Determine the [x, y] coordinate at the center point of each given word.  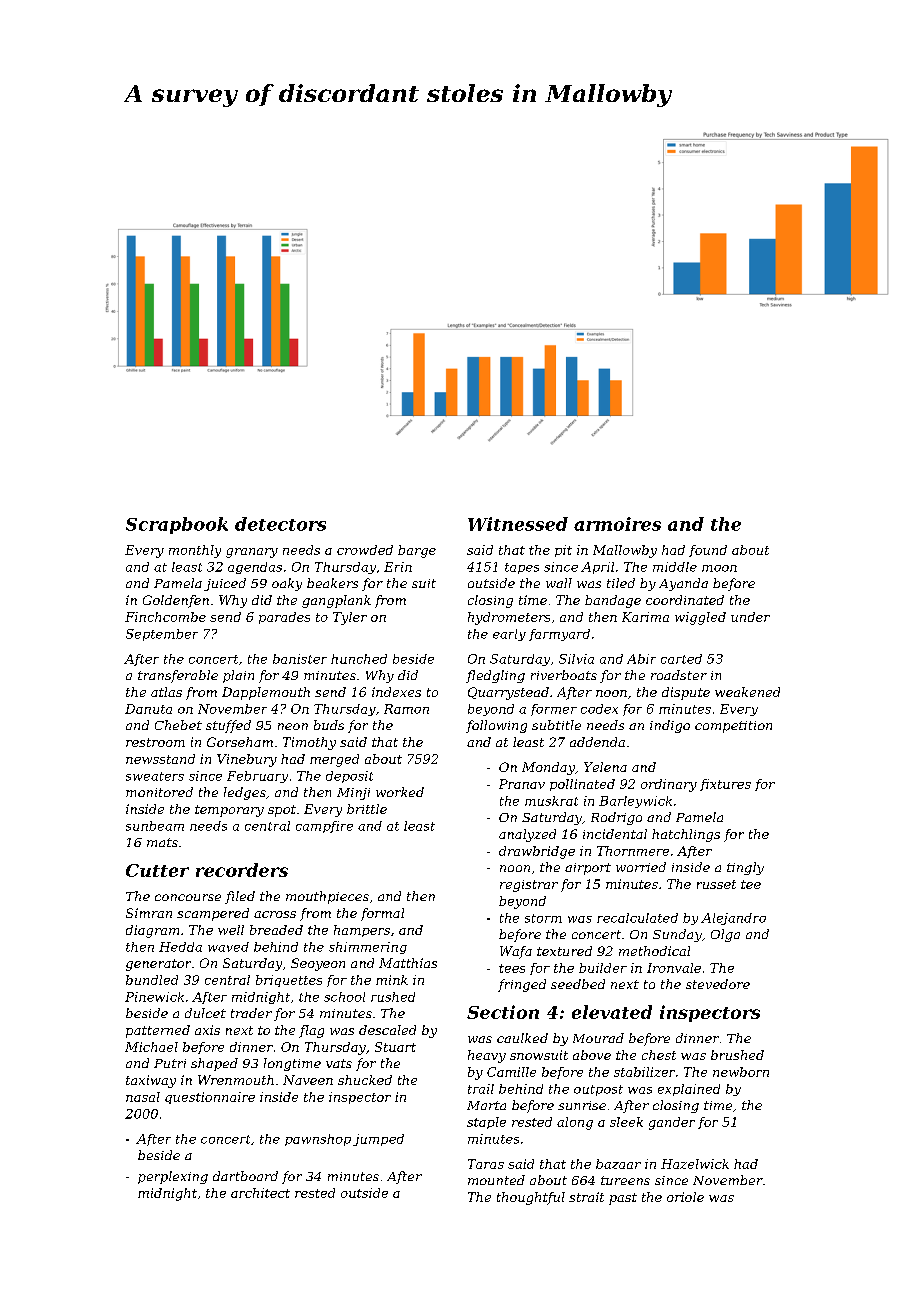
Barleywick [635, 802]
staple [486, 1123]
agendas [255, 568]
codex [599, 709]
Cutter [157, 870]
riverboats [564, 675]
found [708, 551]
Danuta [148, 709]
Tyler [350, 618]
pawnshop [318, 1140]
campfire [324, 827]
